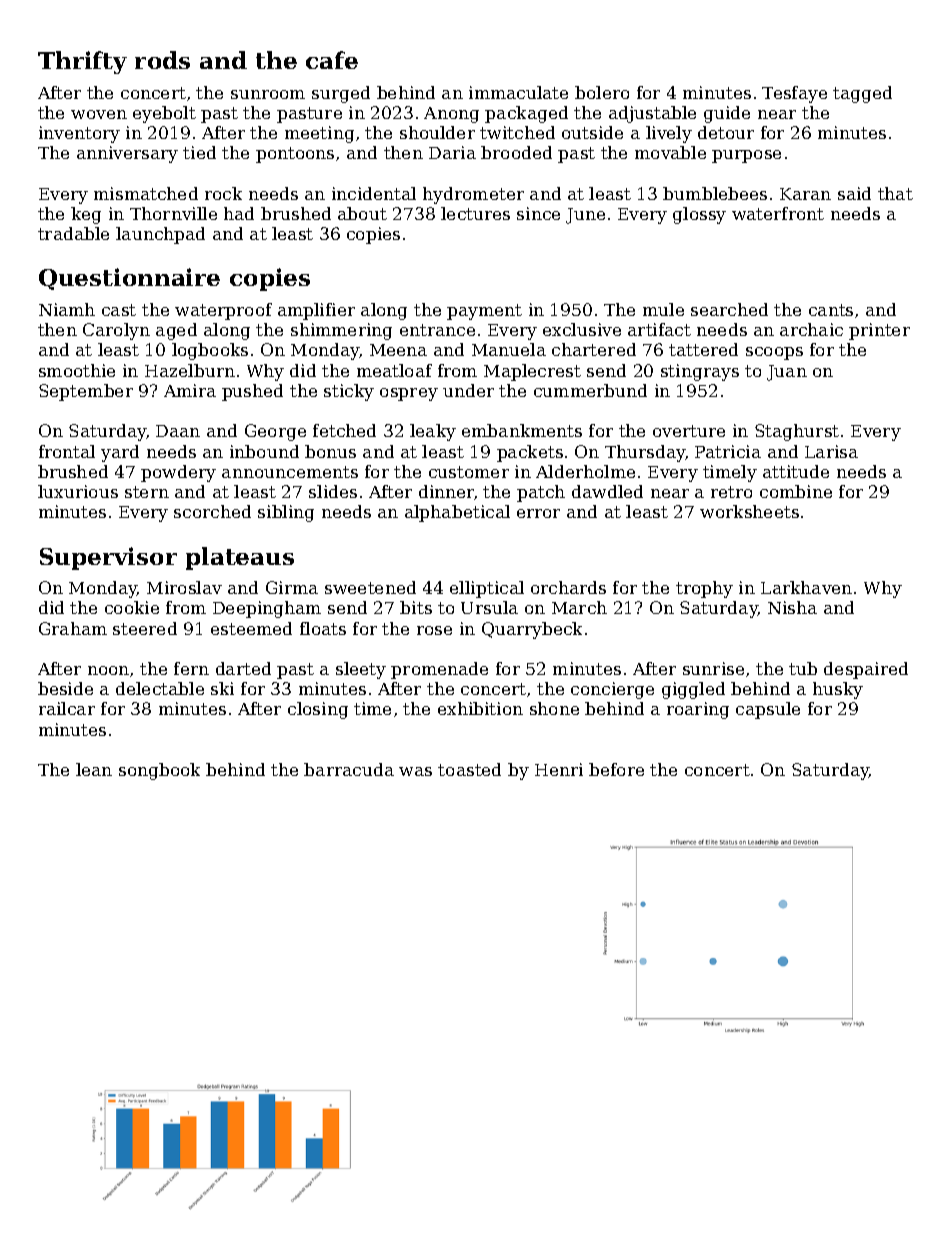  Describe the element at coordinates (518, 92) in the screenshot. I see `immaculate` at that location.
